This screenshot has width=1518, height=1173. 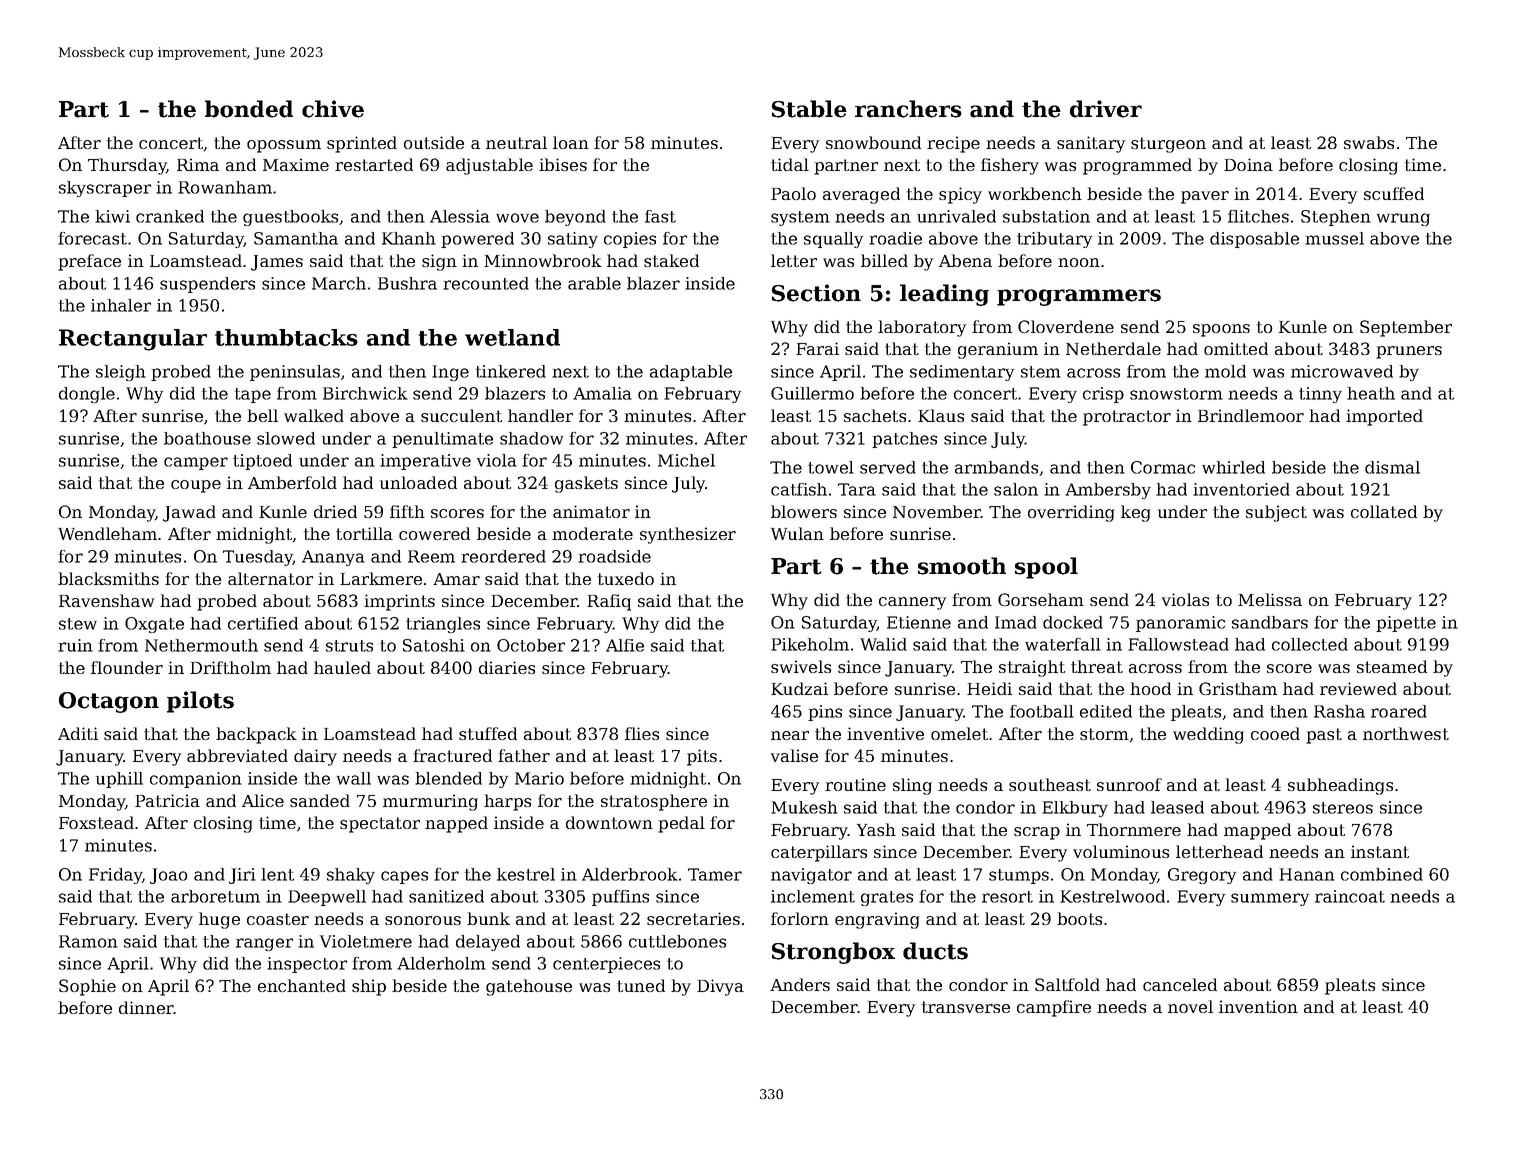 I want to click on Gregory, so click(x=1202, y=876).
